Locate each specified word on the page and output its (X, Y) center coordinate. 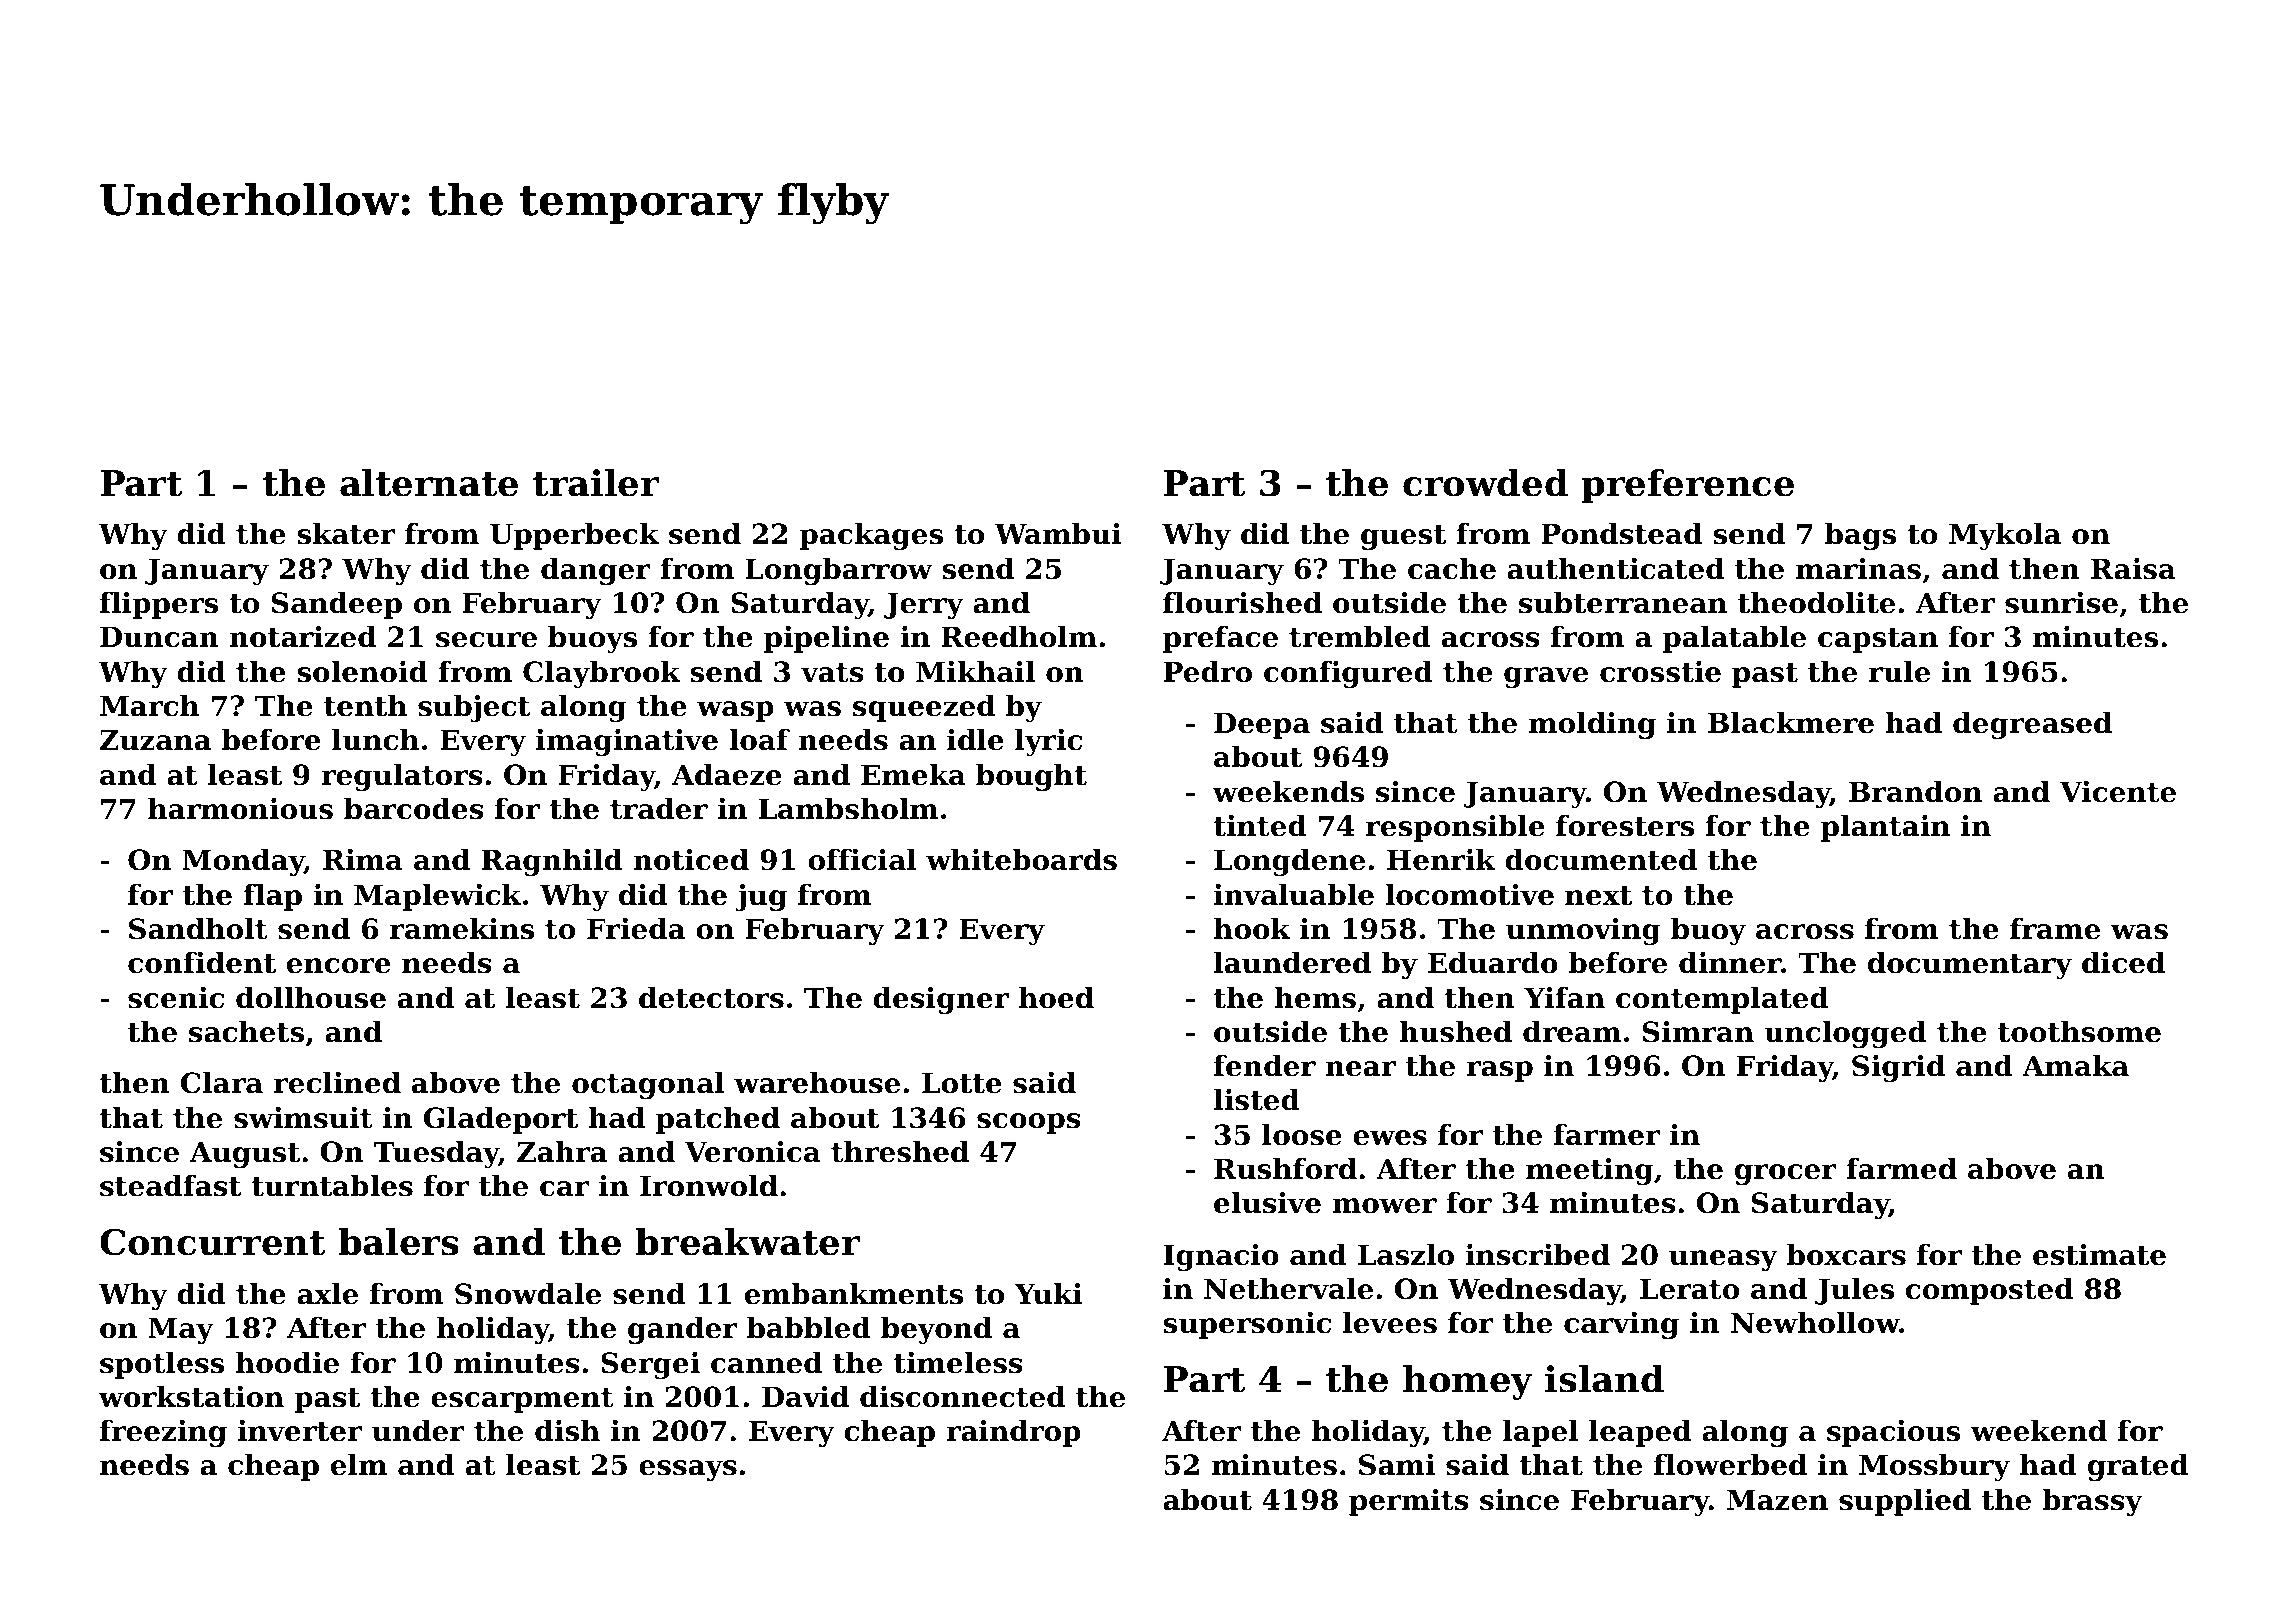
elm (359, 1465)
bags (1860, 536)
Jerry (924, 605)
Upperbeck (574, 536)
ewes (1390, 1138)
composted (1989, 1291)
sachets (246, 1032)
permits (1409, 1502)
